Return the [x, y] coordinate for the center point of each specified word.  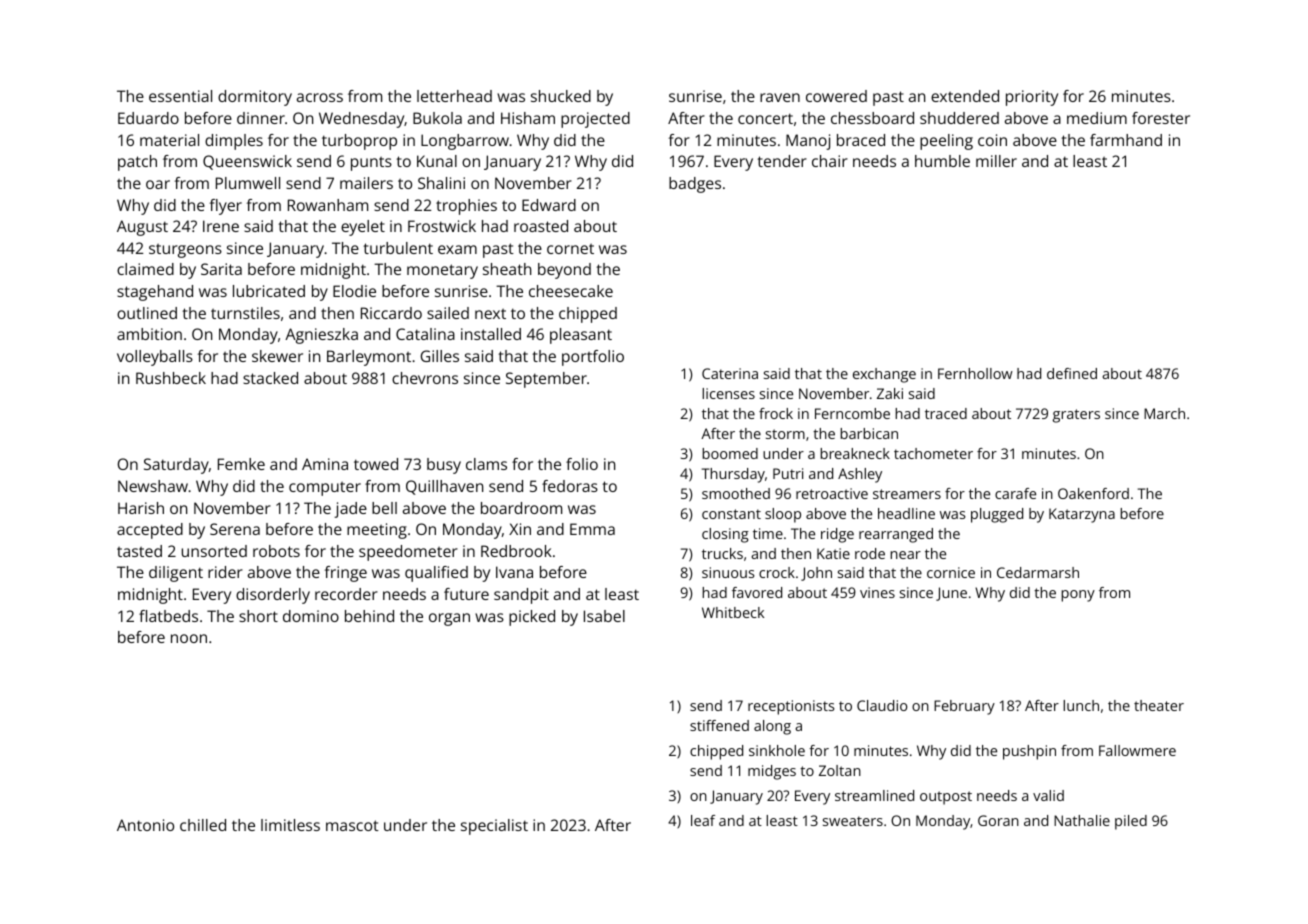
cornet [570, 249]
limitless [290, 825]
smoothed [736, 493]
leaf [703, 820]
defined [1072, 373]
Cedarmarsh [1038, 572]
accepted [150, 531]
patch [137, 163]
